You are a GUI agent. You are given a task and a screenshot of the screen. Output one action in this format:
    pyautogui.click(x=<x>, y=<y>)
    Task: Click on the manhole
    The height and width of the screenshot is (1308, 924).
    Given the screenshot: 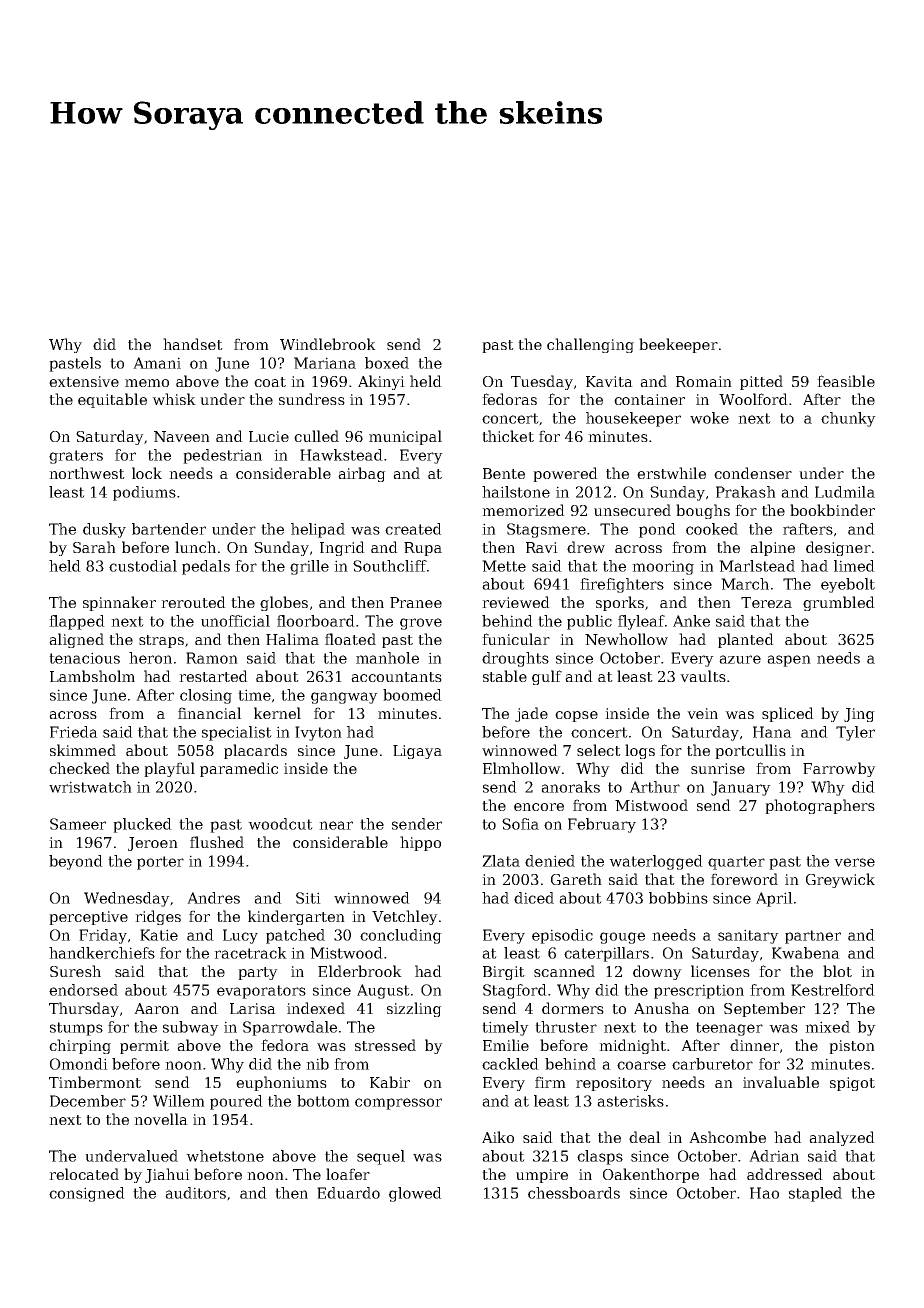 What is the action you would take?
    pyautogui.click(x=387, y=658)
